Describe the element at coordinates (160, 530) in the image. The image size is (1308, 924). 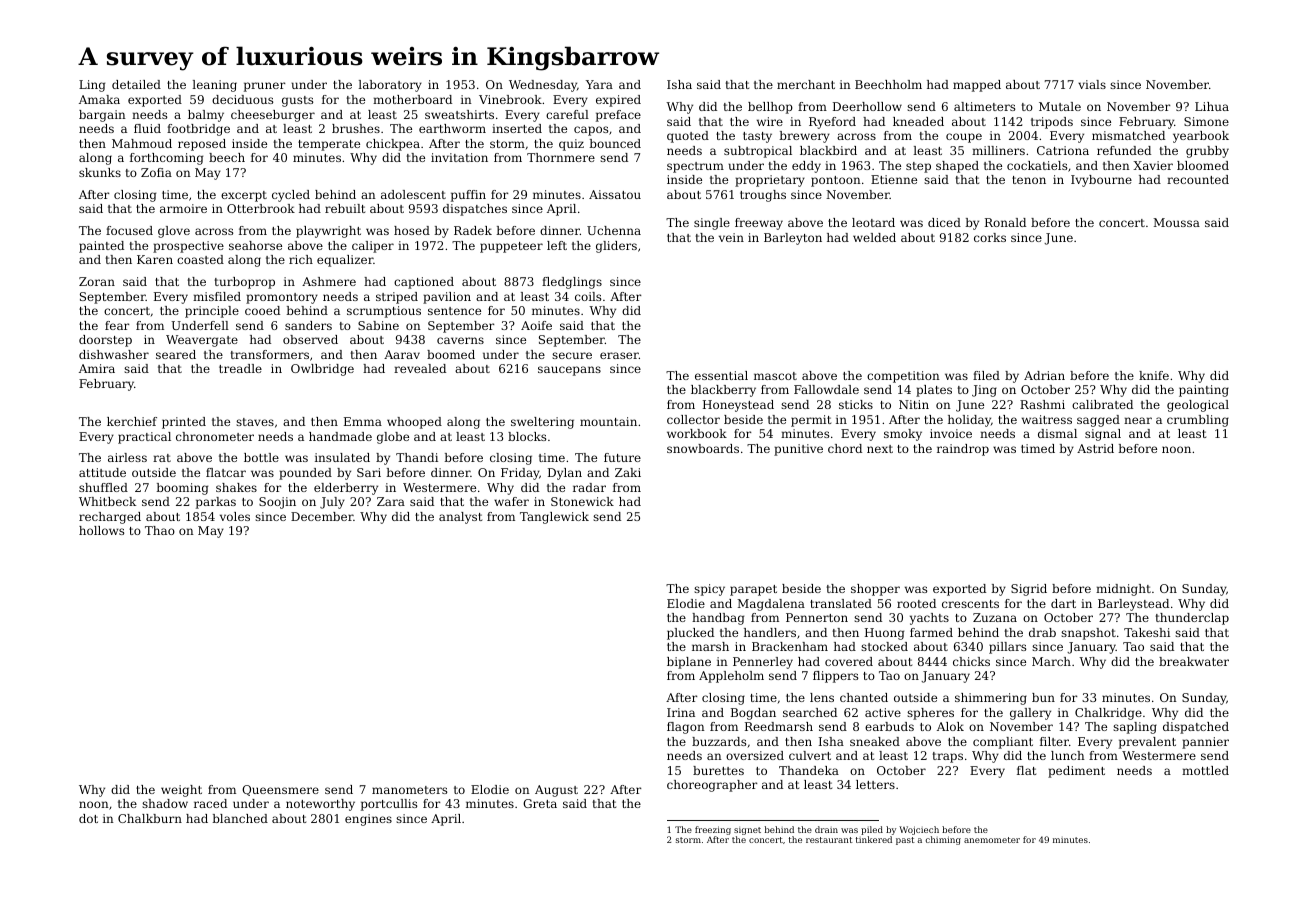
I see `Thao` at that location.
